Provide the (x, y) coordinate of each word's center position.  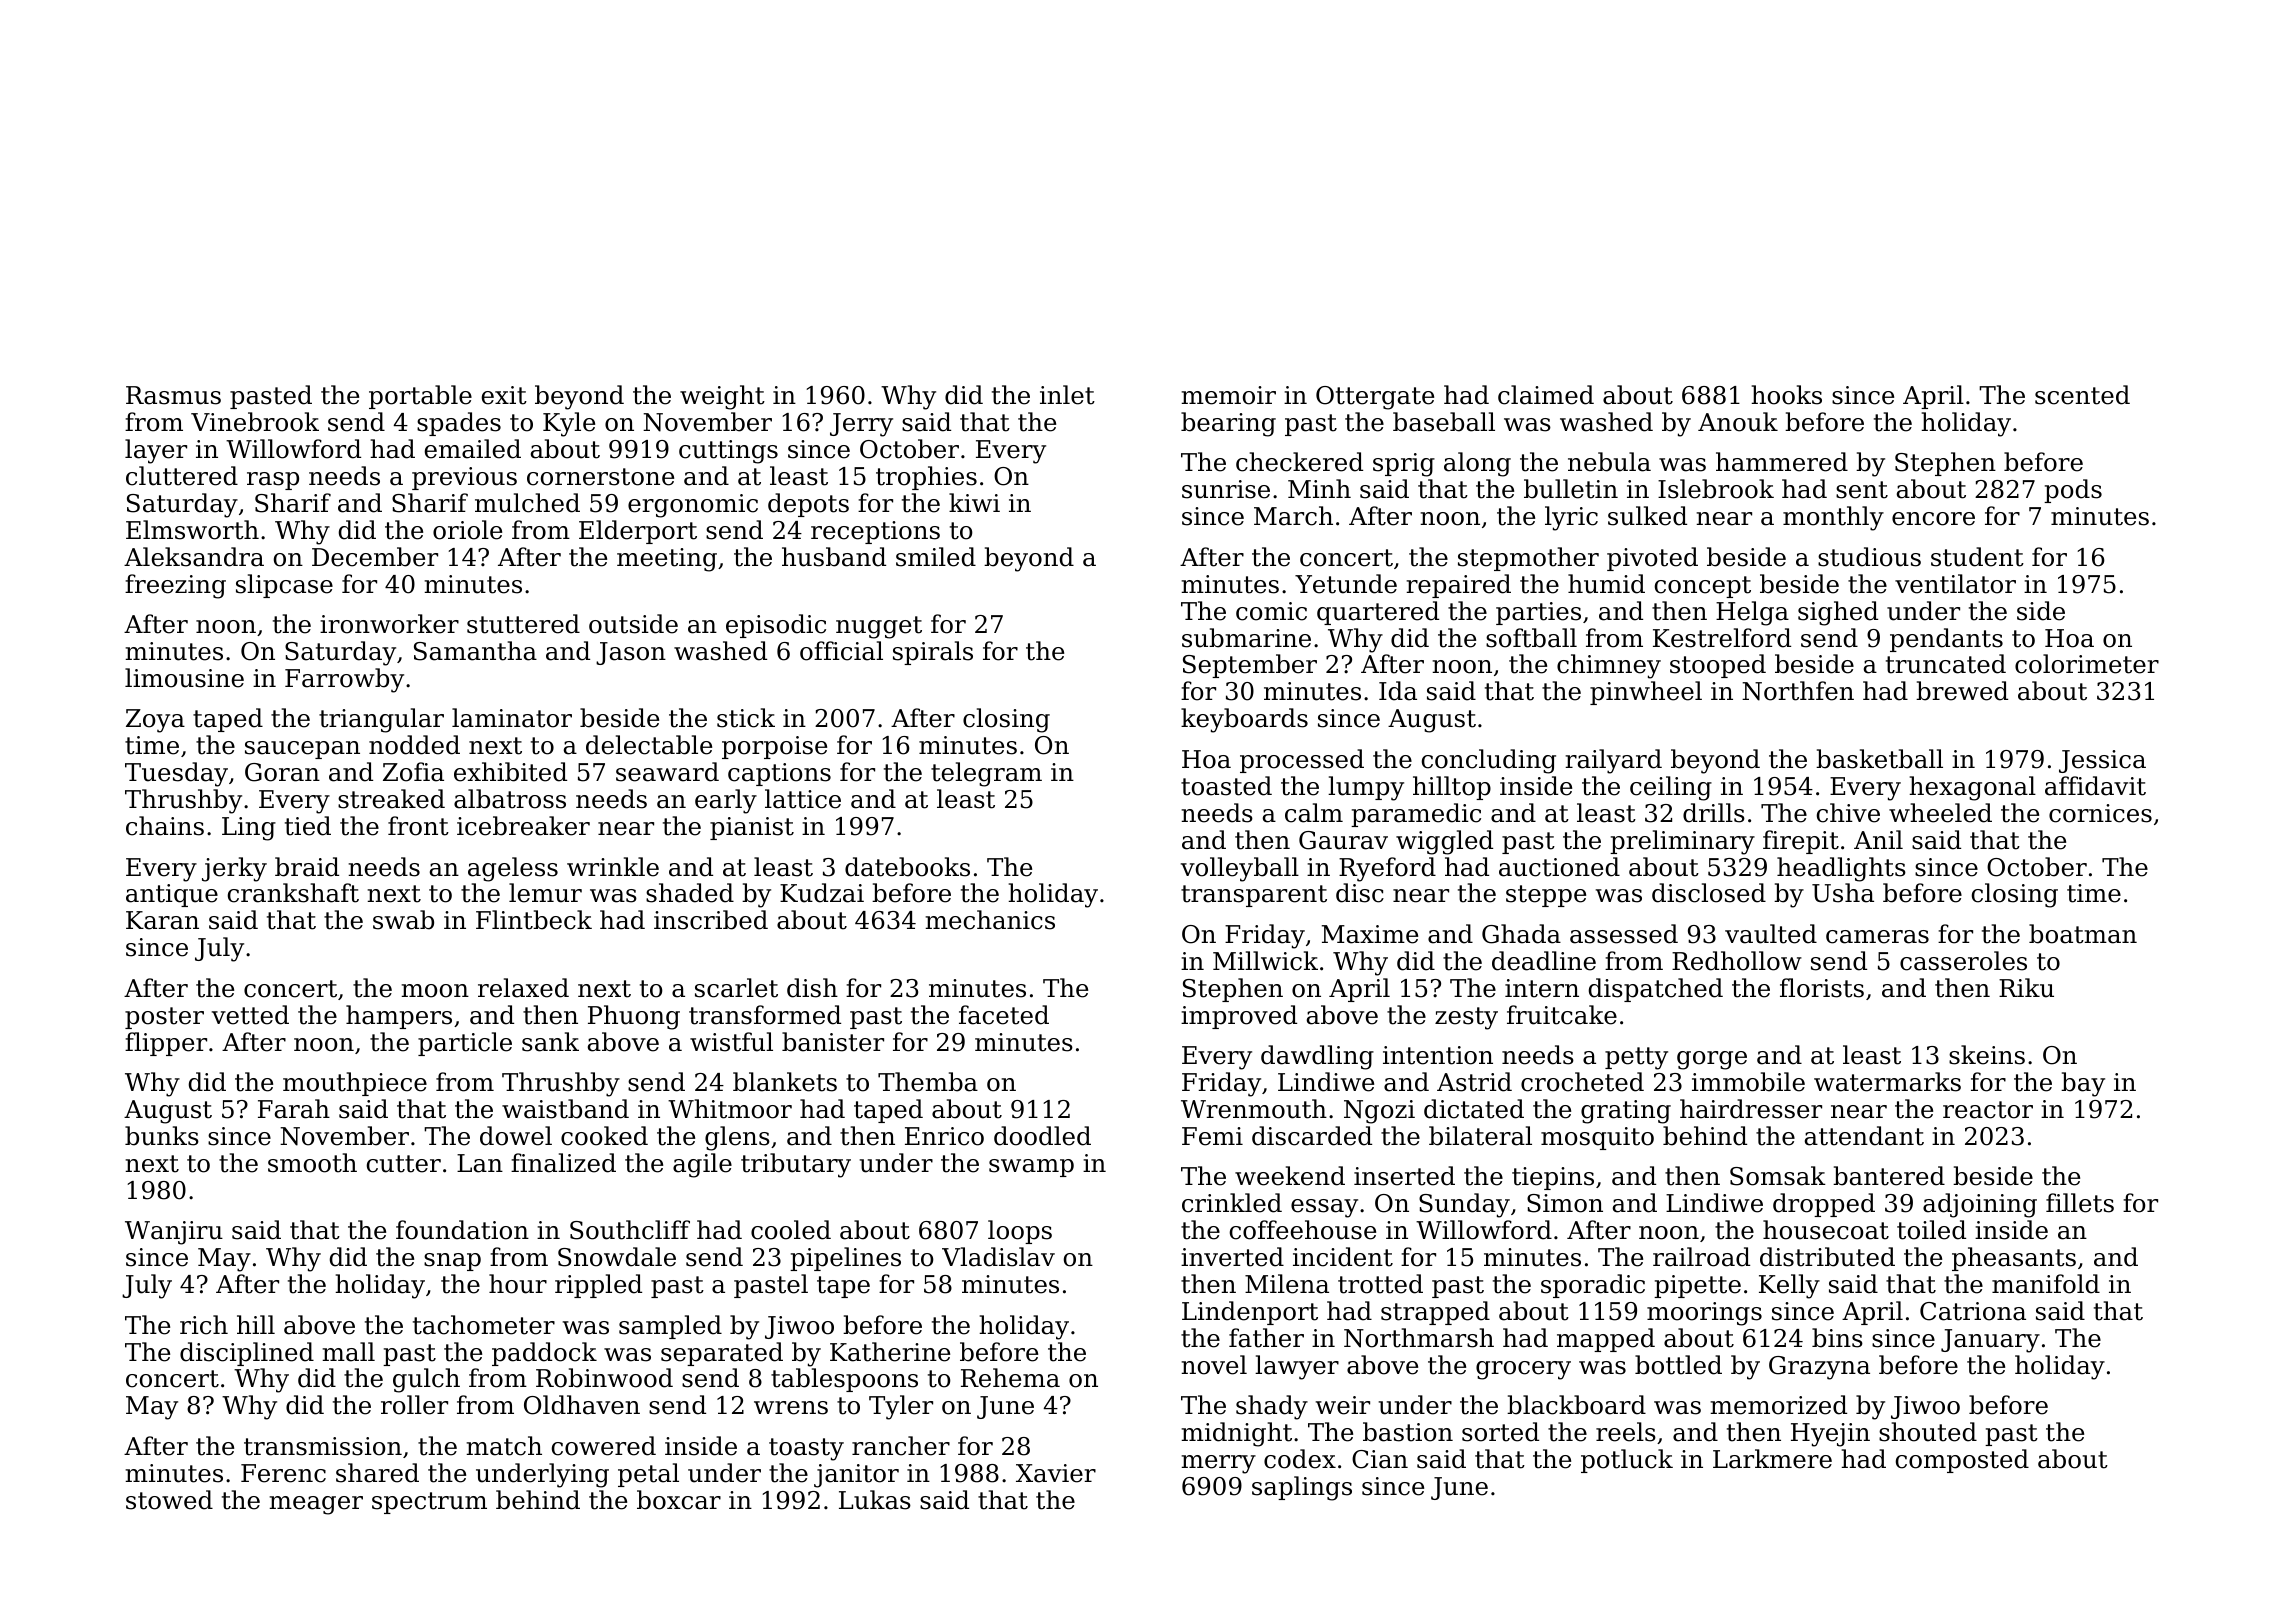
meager (316, 1505)
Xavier (1056, 1473)
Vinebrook (255, 422)
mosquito (1597, 1138)
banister (833, 1042)
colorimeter (2087, 664)
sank (550, 1042)
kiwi (974, 502)
